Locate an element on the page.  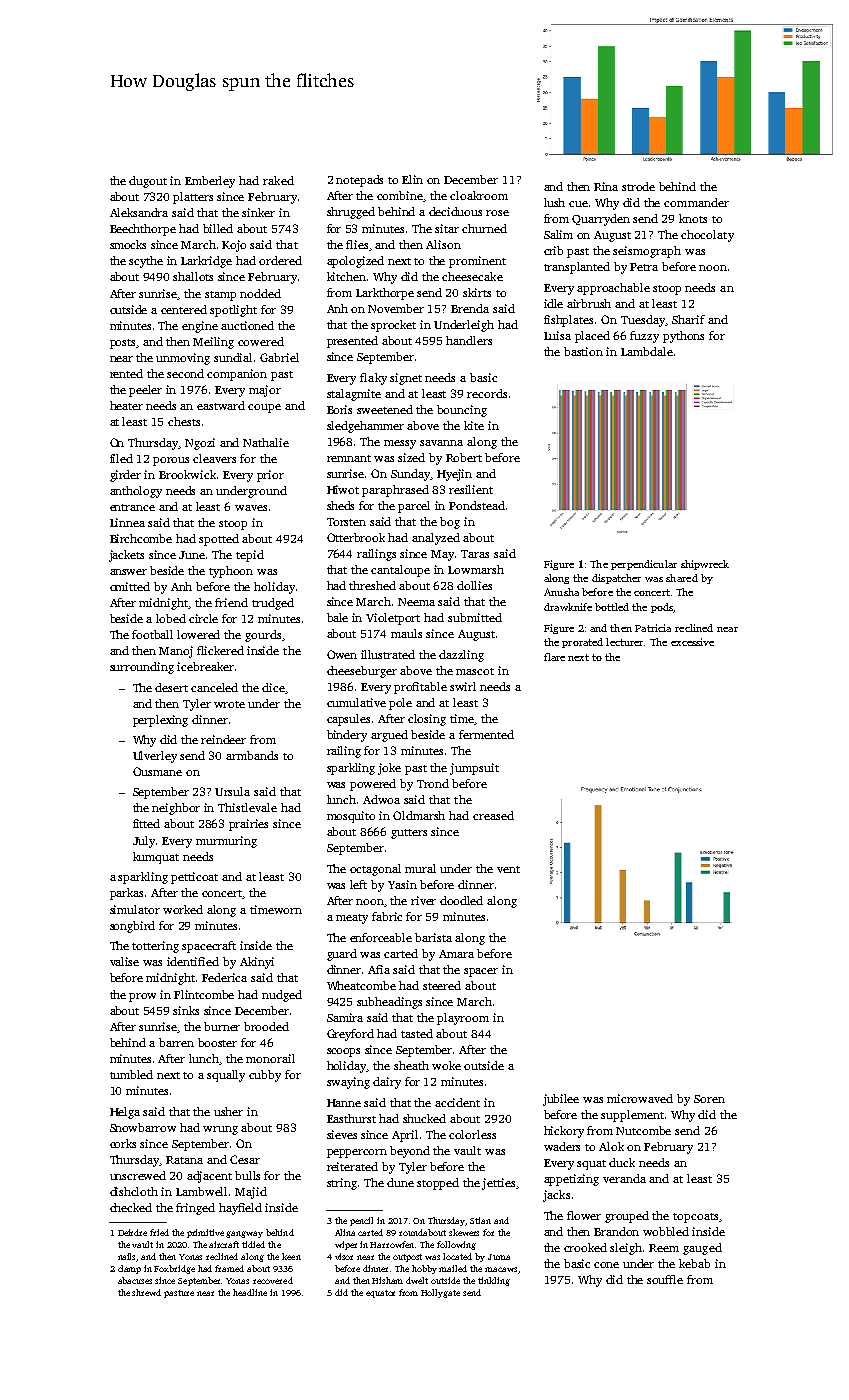
sheath is located at coordinates (411, 1065).
